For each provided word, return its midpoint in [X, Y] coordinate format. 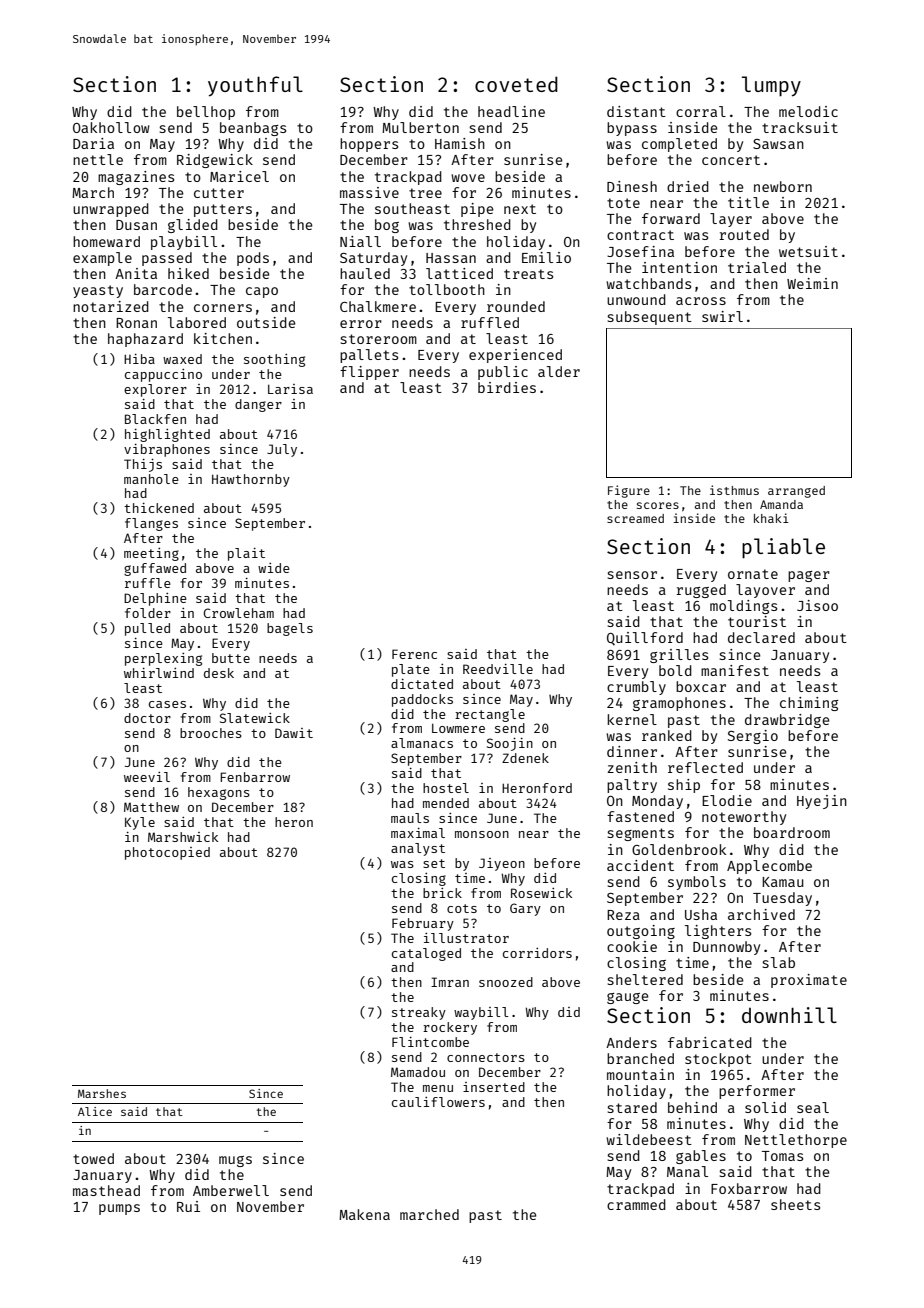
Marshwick [183, 837]
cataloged [426, 954]
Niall [360, 241]
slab [779, 962]
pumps [119, 1209]
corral [701, 111]
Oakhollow [111, 127]
